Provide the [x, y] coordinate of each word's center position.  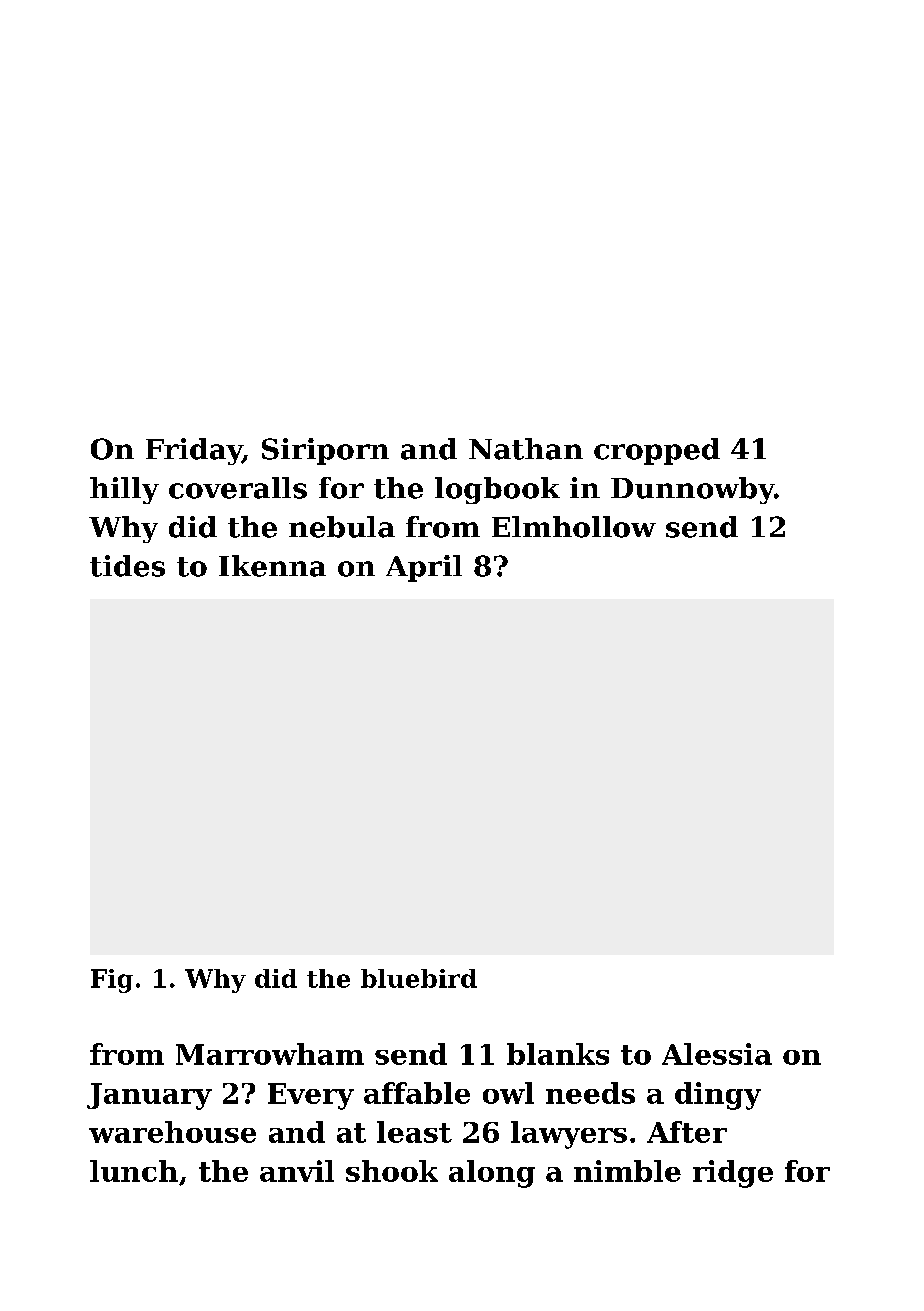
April [424, 568]
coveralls [238, 488]
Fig [112, 981]
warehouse [172, 1132]
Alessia [717, 1054]
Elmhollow [574, 527]
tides [127, 566]
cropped [657, 451]
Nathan [526, 449]
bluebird [419, 978]
